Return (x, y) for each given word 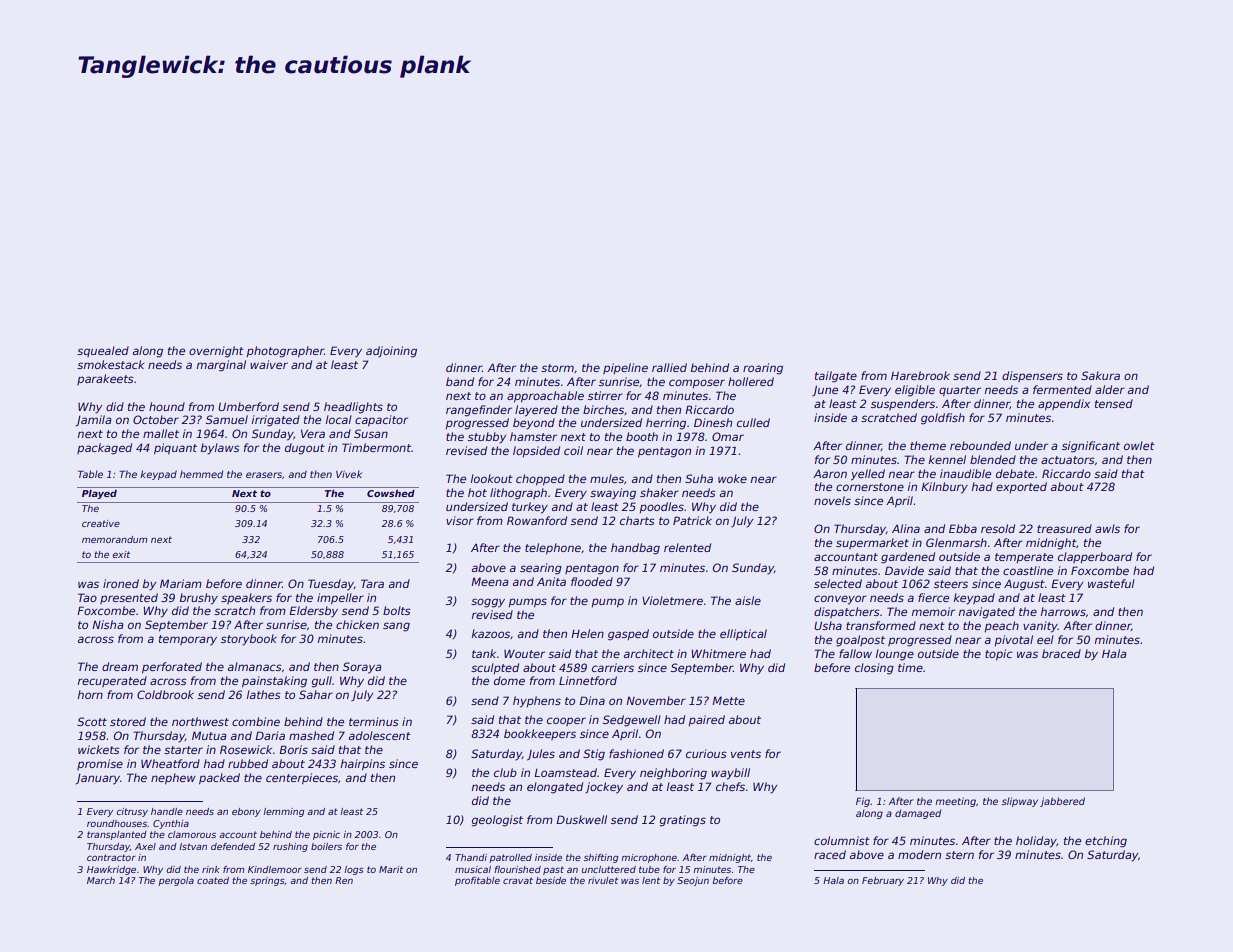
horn (90, 694)
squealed (103, 351)
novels (832, 500)
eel (1045, 639)
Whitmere (719, 653)
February (883, 881)
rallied (669, 367)
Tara (372, 583)
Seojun (693, 881)
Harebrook (920, 375)
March (101, 880)
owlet (1139, 445)
